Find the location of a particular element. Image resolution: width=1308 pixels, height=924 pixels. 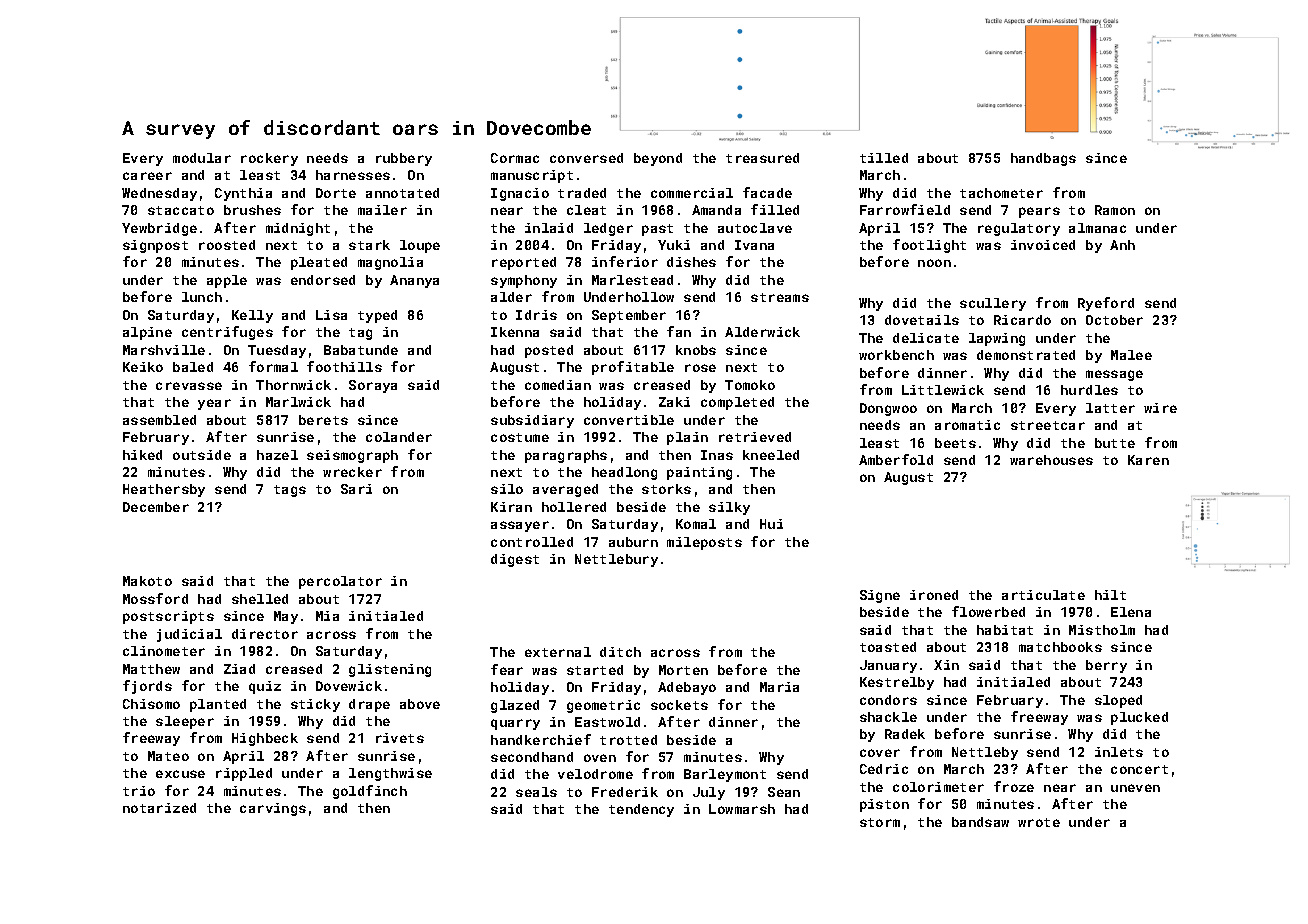

handbags is located at coordinates (1043, 159).
